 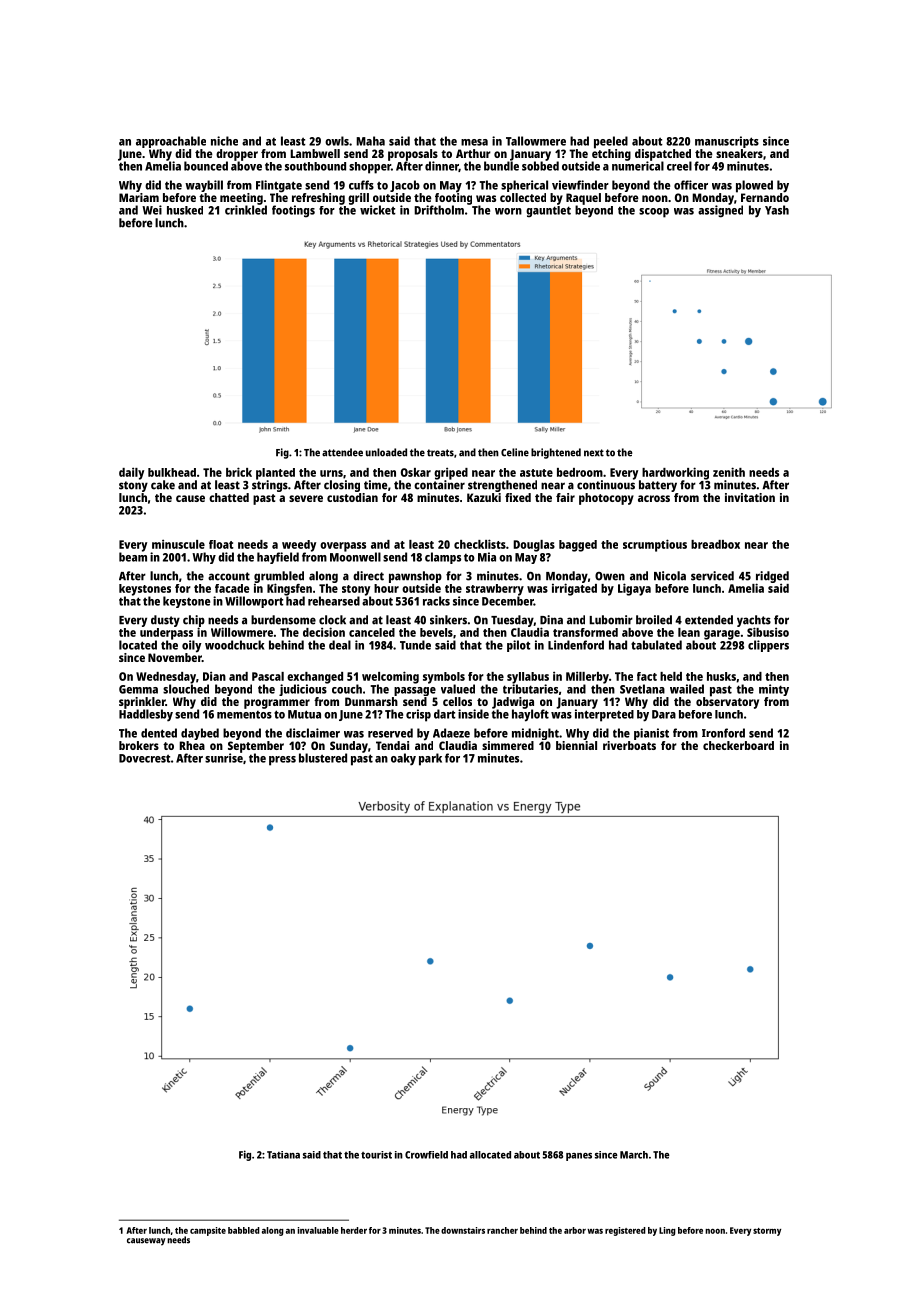 I want to click on assigned, so click(x=720, y=211).
